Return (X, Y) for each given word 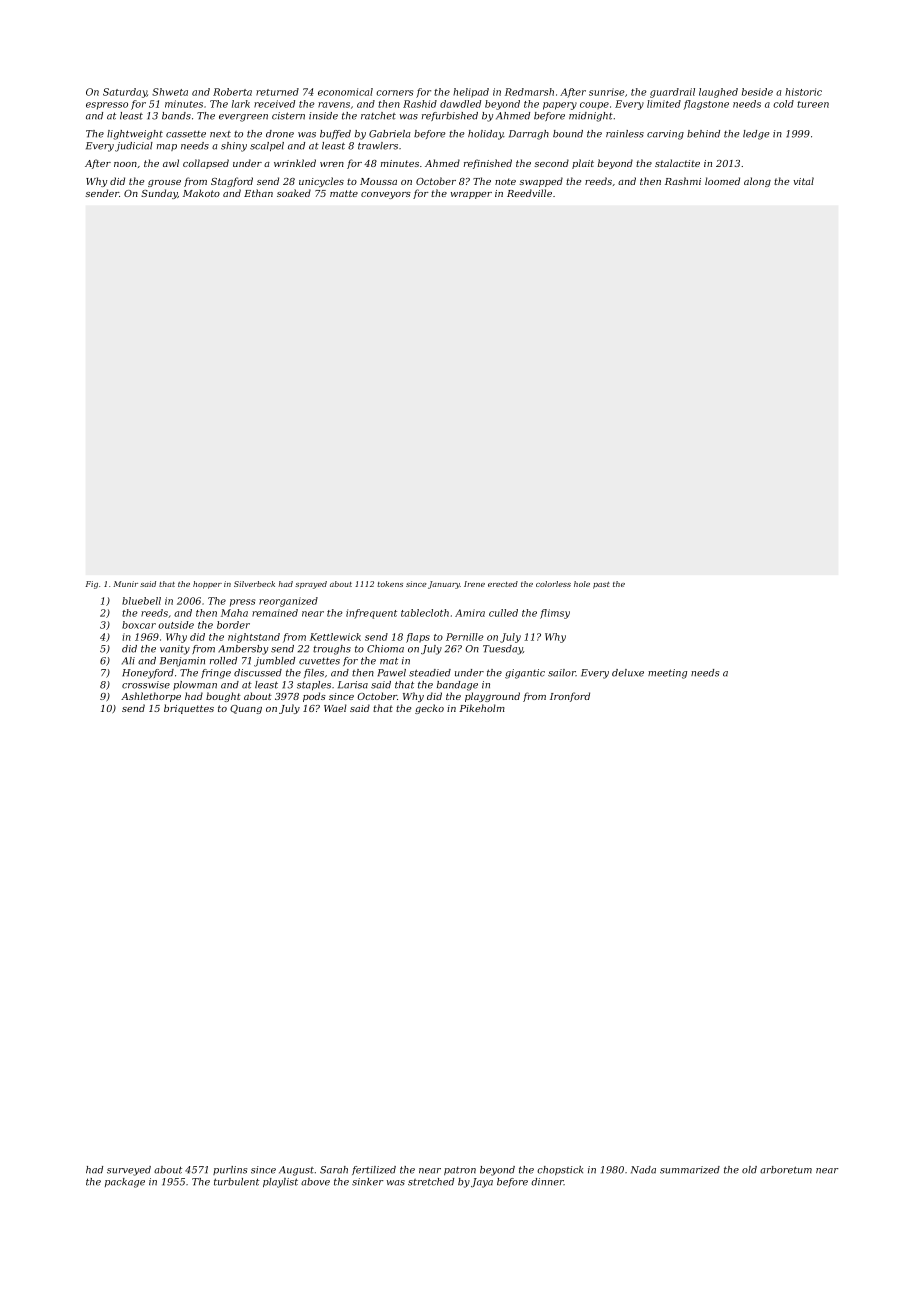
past (601, 585)
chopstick (560, 1170)
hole (582, 584)
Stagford (232, 182)
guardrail (672, 93)
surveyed (129, 1171)
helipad (471, 93)
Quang (246, 709)
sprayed (311, 585)
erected (503, 584)
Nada (643, 1170)
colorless (553, 584)
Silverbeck (254, 584)
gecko (429, 709)
